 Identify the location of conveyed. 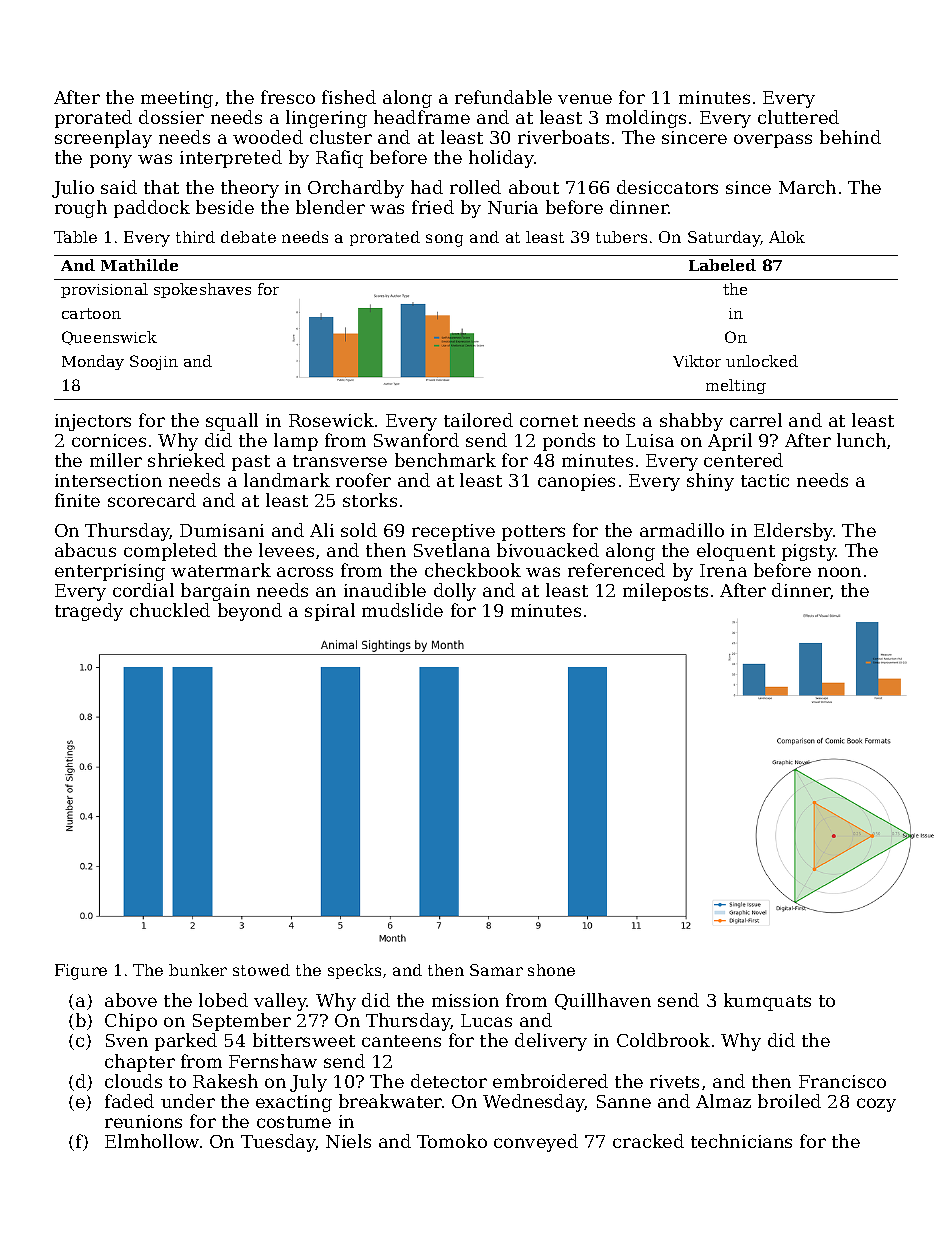
(536, 1143).
